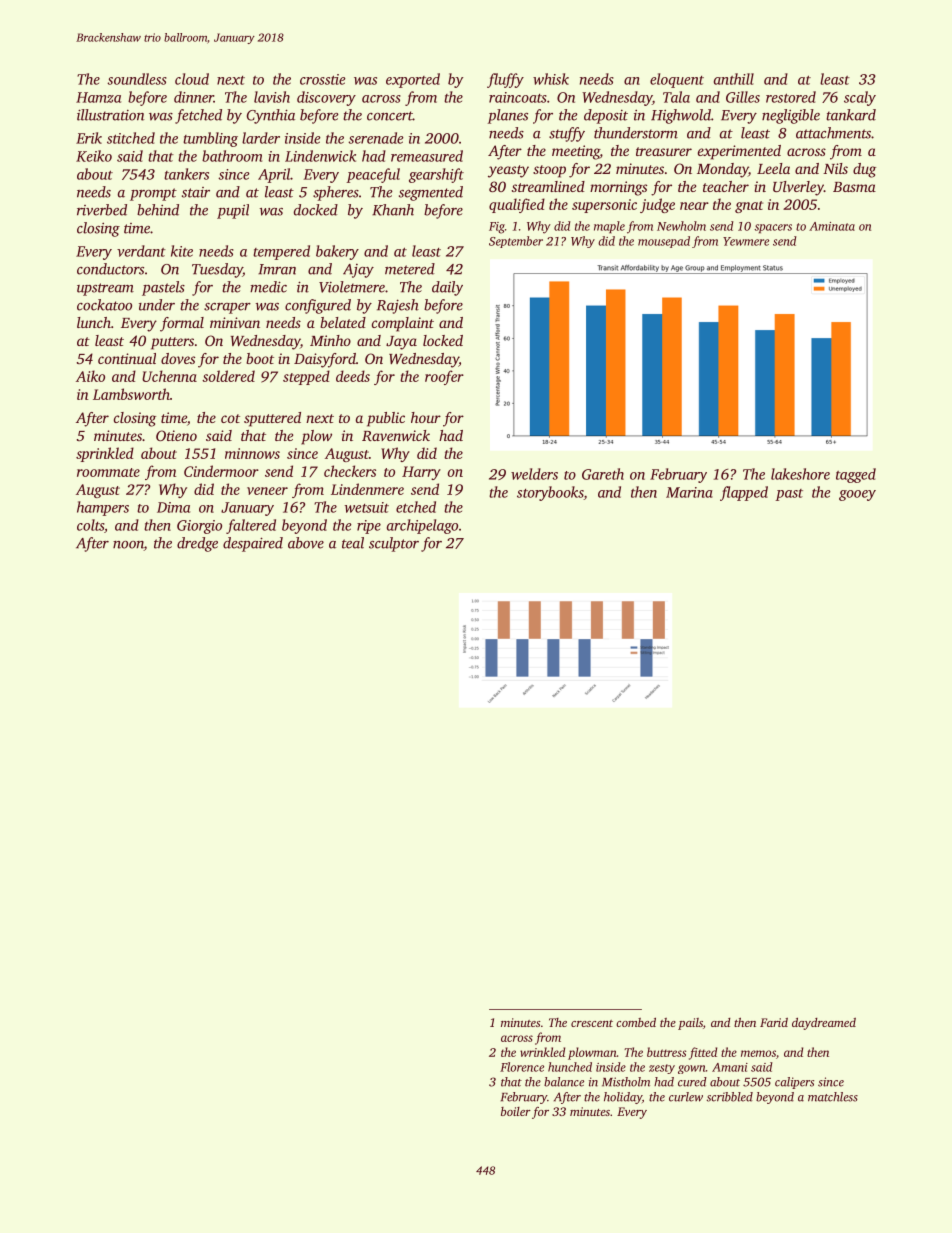 The image size is (952, 1233). Describe the element at coordinates (110, 269) in the screenshot. I see `conductors` at that location.
